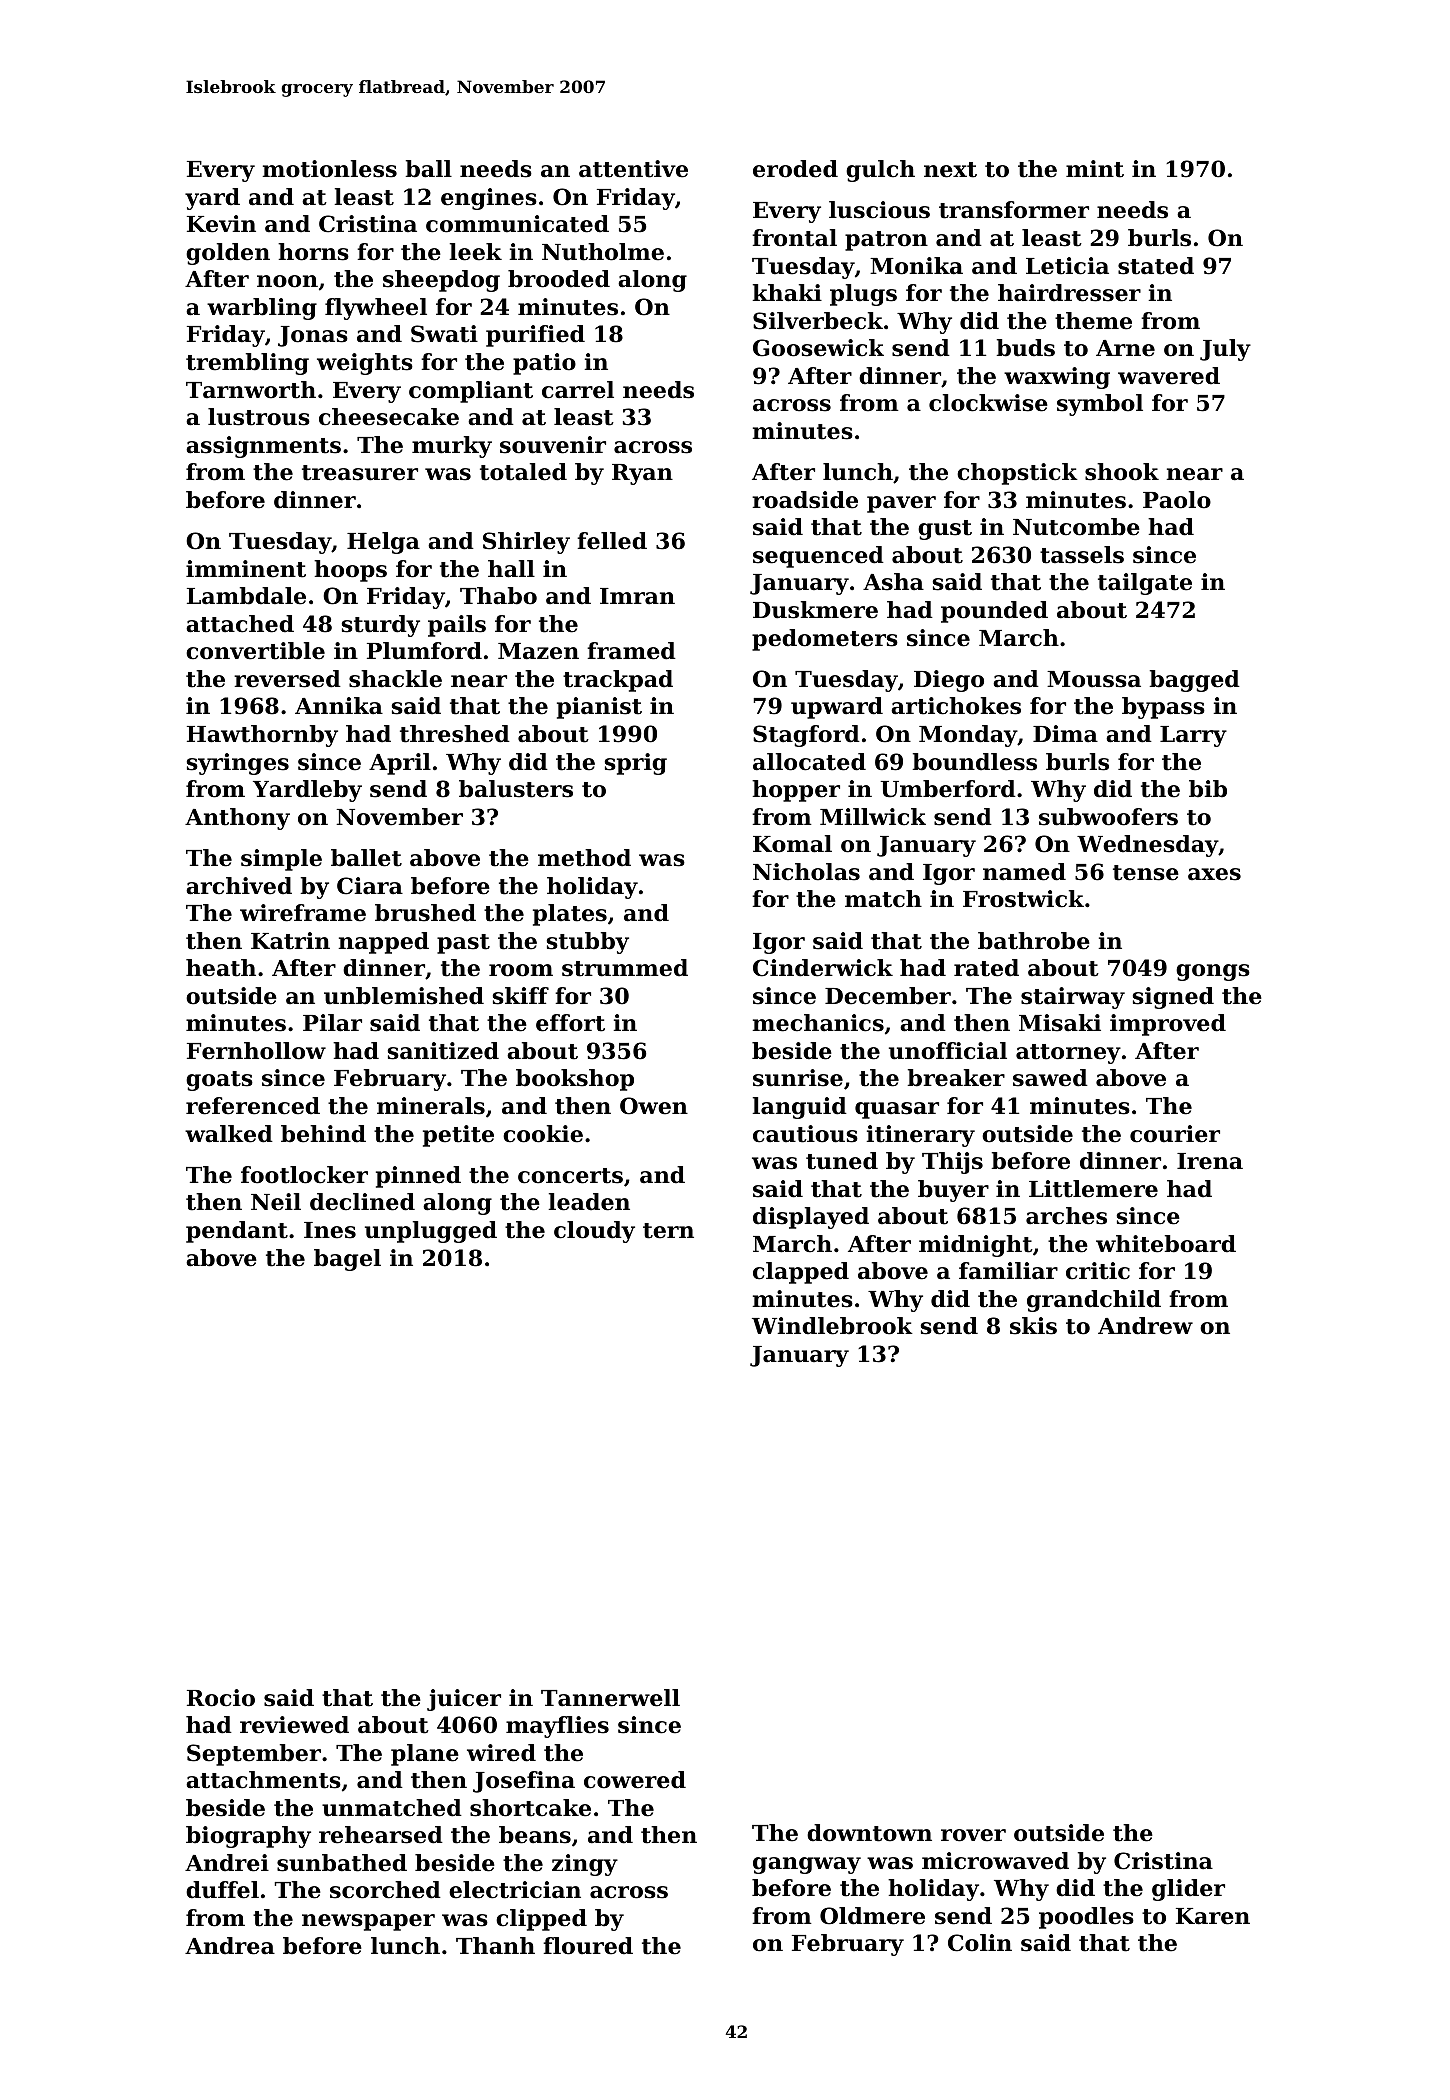 Image resolution: width=1450 pixels, height=2100 pixels. Describe the element at coordinates (1145, 1326) in the document. I see `Andrew` at that location.
